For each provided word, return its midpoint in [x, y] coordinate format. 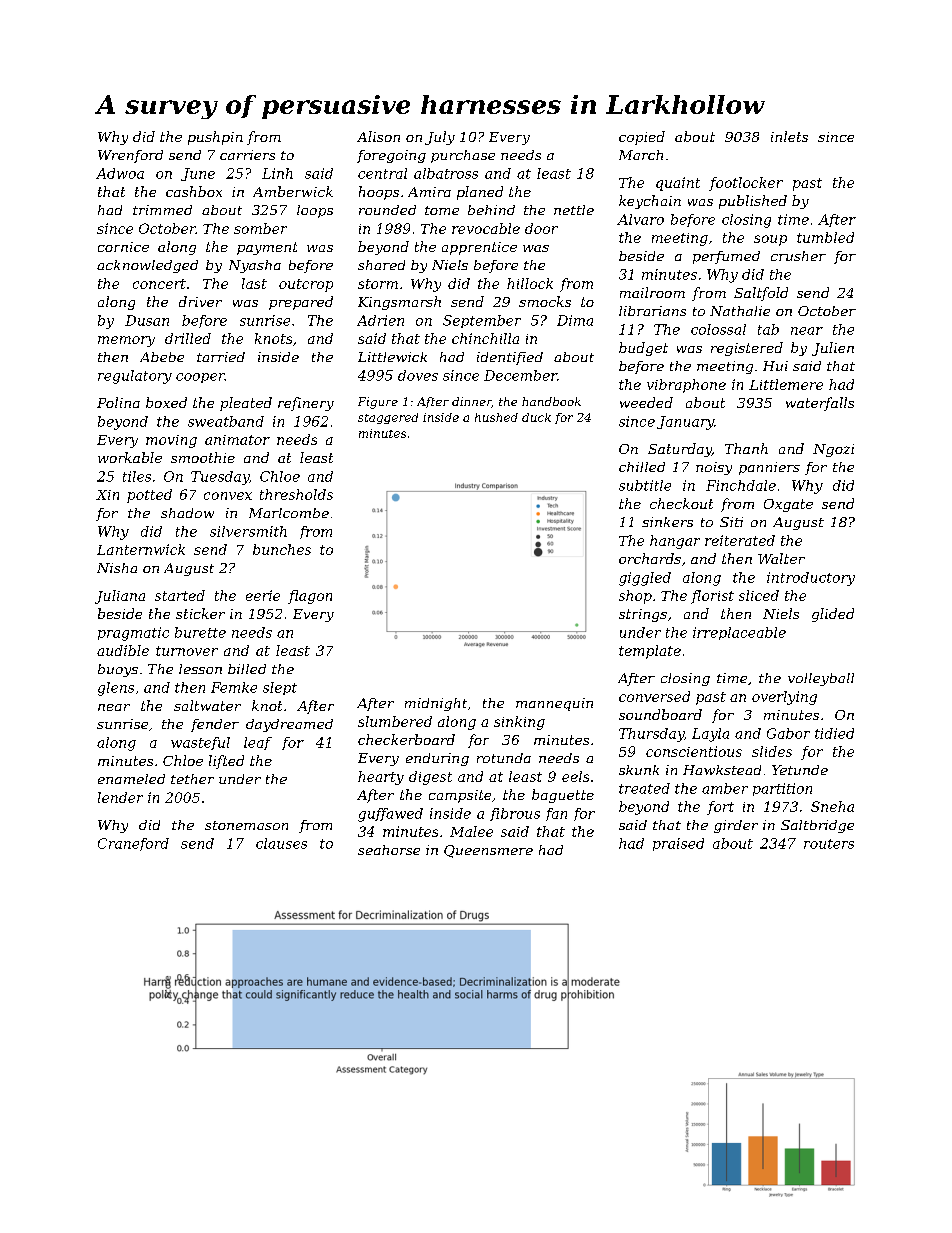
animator [237, 440]
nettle [574, 210]
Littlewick [392, 357]
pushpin [215, 138]
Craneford [133, 844]
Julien [833, 349]
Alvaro [640, 219]
